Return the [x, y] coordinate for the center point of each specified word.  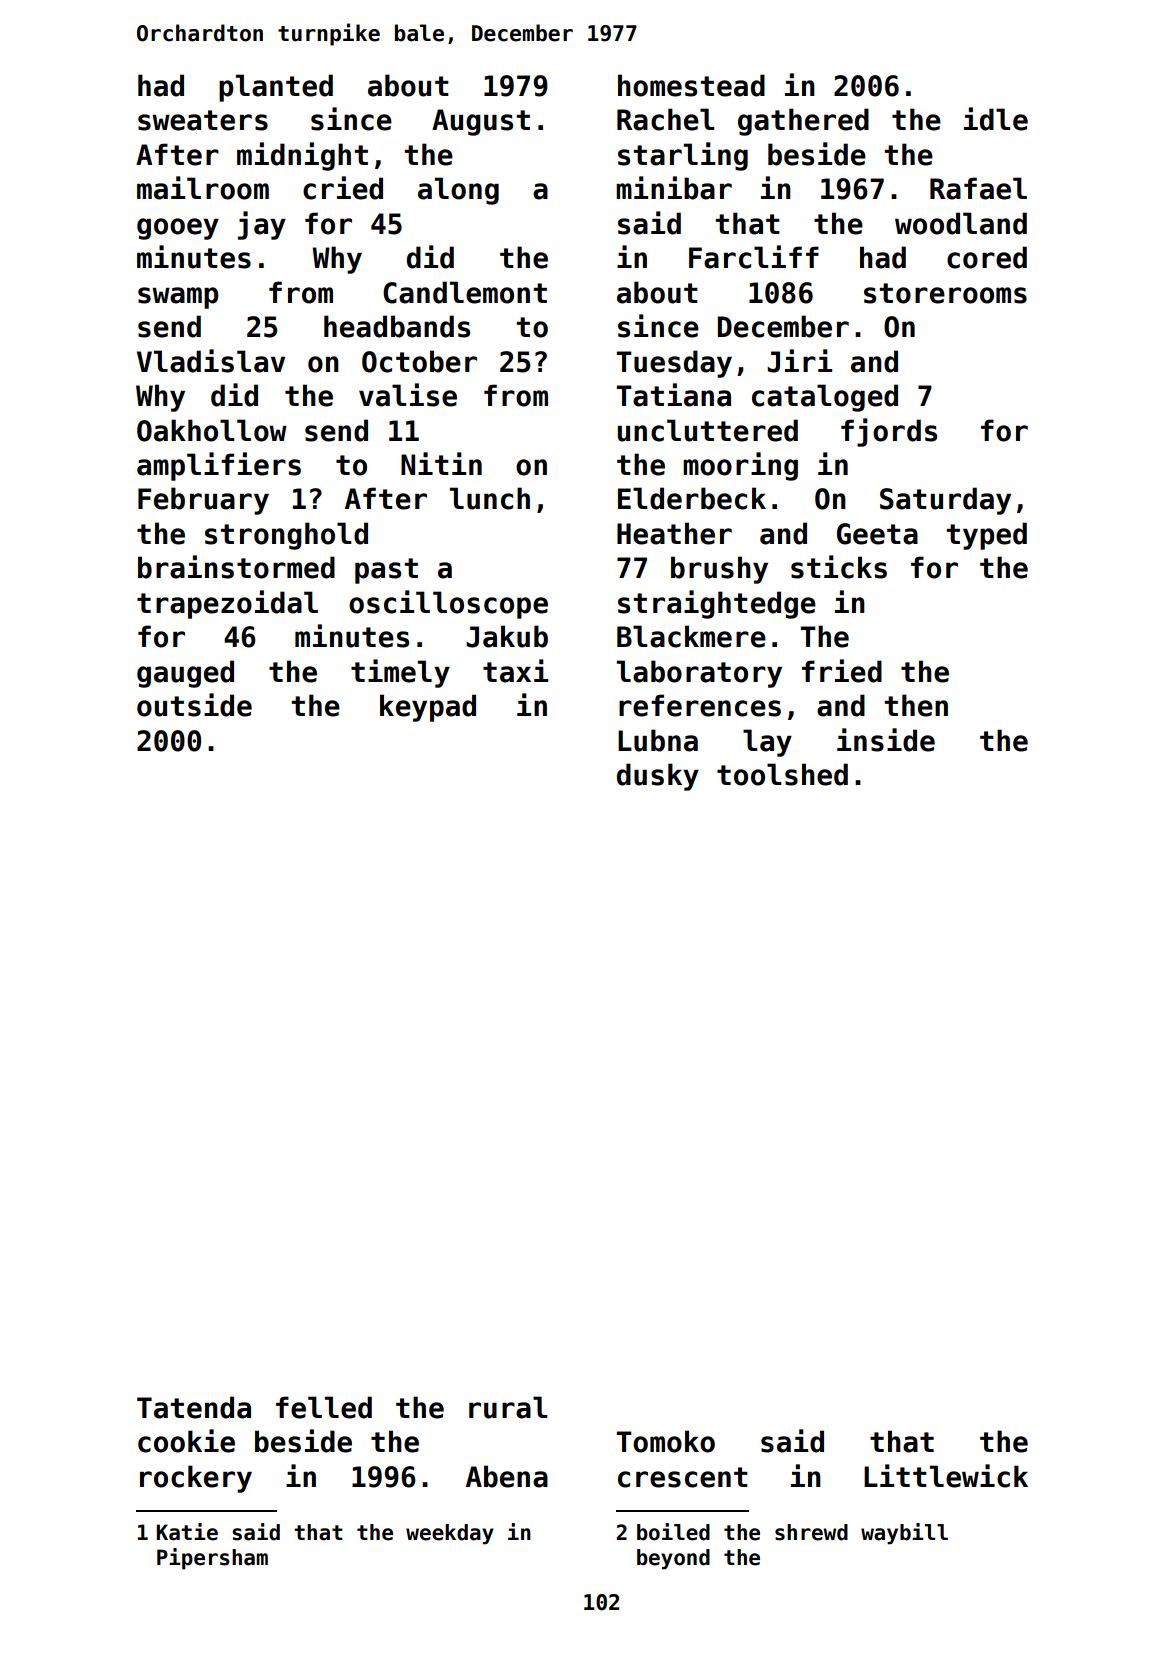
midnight [302, 156]
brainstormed [236, 567]
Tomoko [666, 1441]
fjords [889, 432]
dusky [658, 777]
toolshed [782, 774]
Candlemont [465, 292]
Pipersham [212, 1559]
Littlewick [946, 1476]
